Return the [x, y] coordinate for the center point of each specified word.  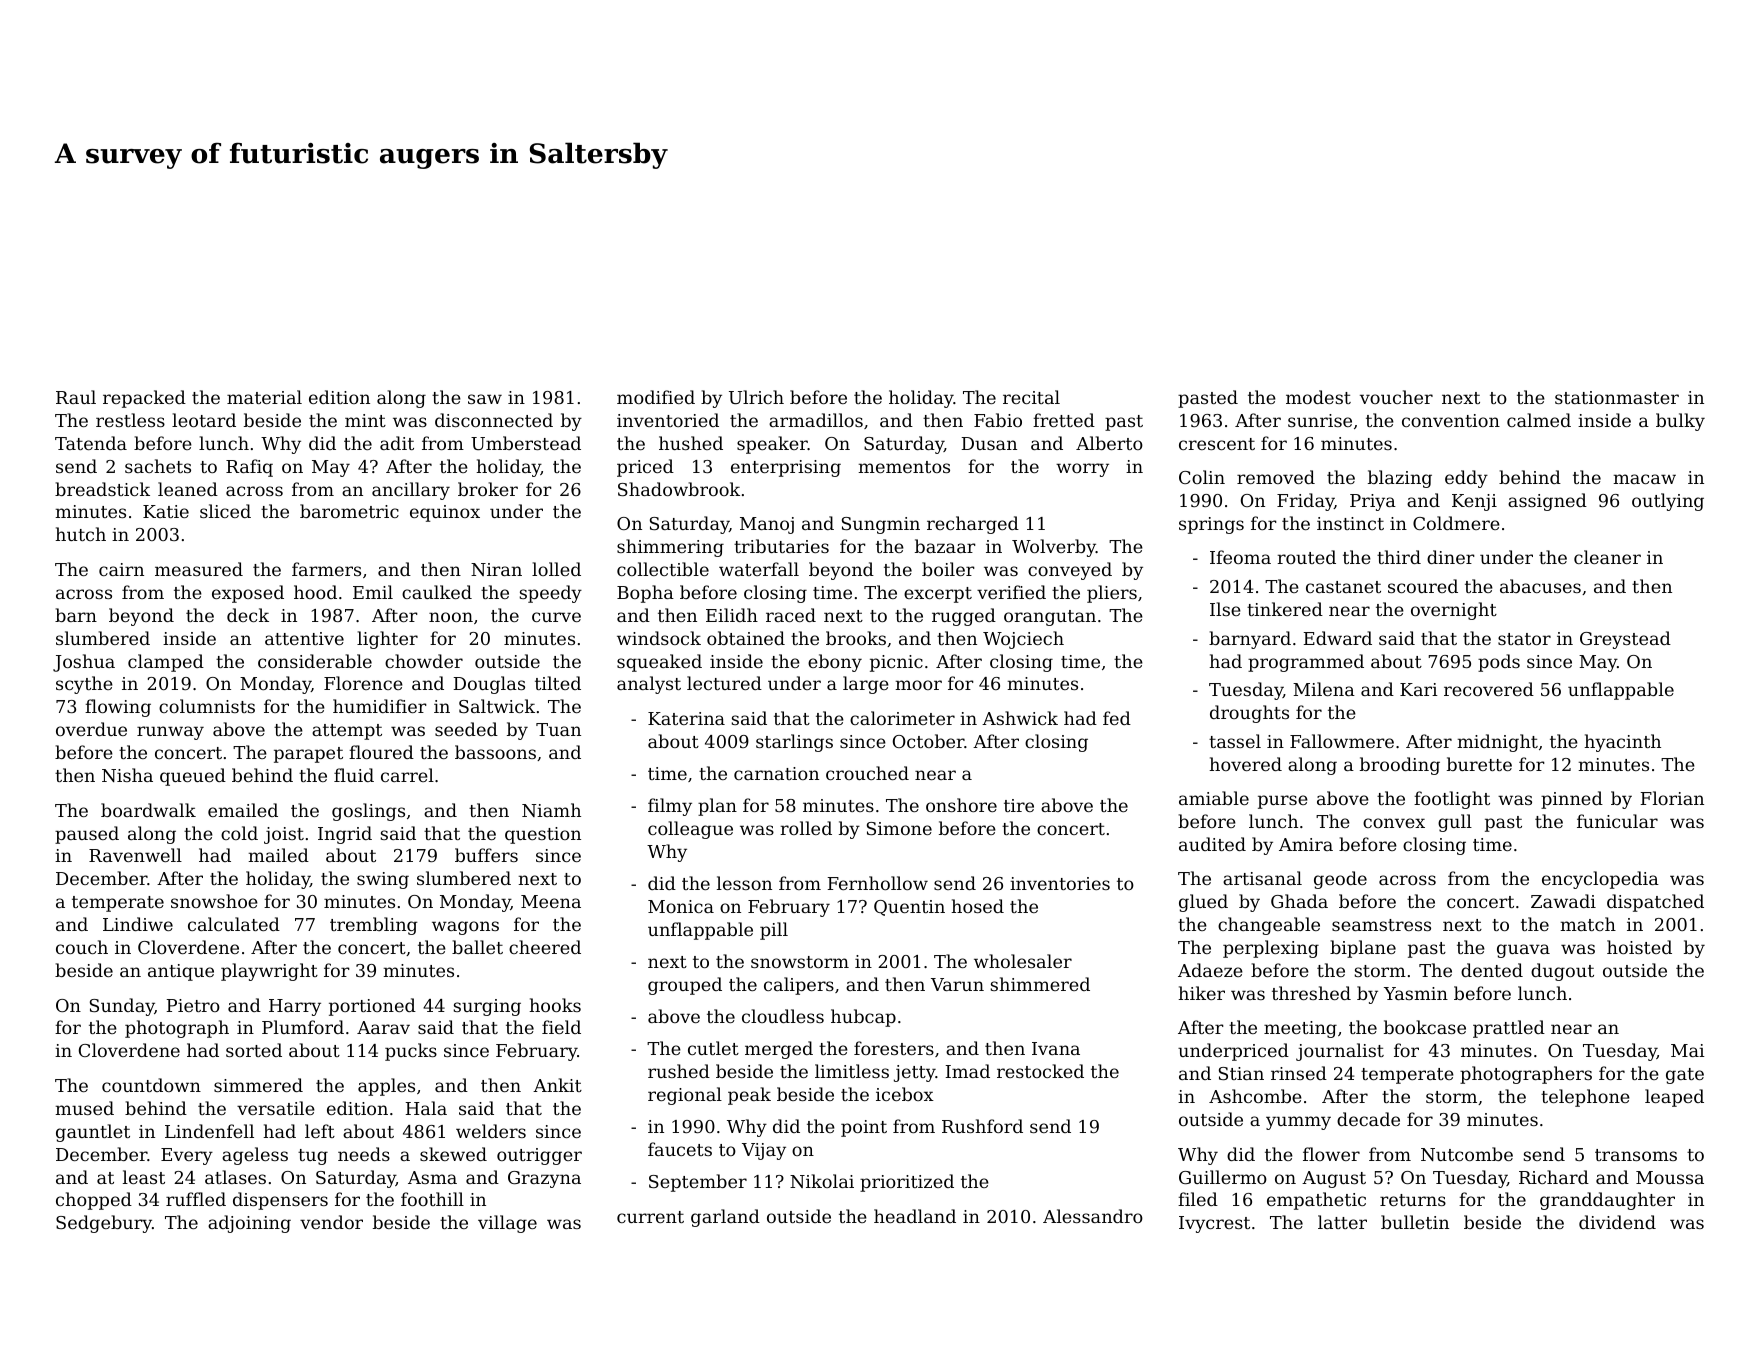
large [866, 685]
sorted [254, 1050]
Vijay [764, 1151]
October [929, 741]
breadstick [102, 489]
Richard [1554, 1177]
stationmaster [1617, 397]
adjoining [249, 1224]
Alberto [1109, 443]
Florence [363, 683]
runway [170, 733]
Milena [1324, 689]
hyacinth [1622, 743]
